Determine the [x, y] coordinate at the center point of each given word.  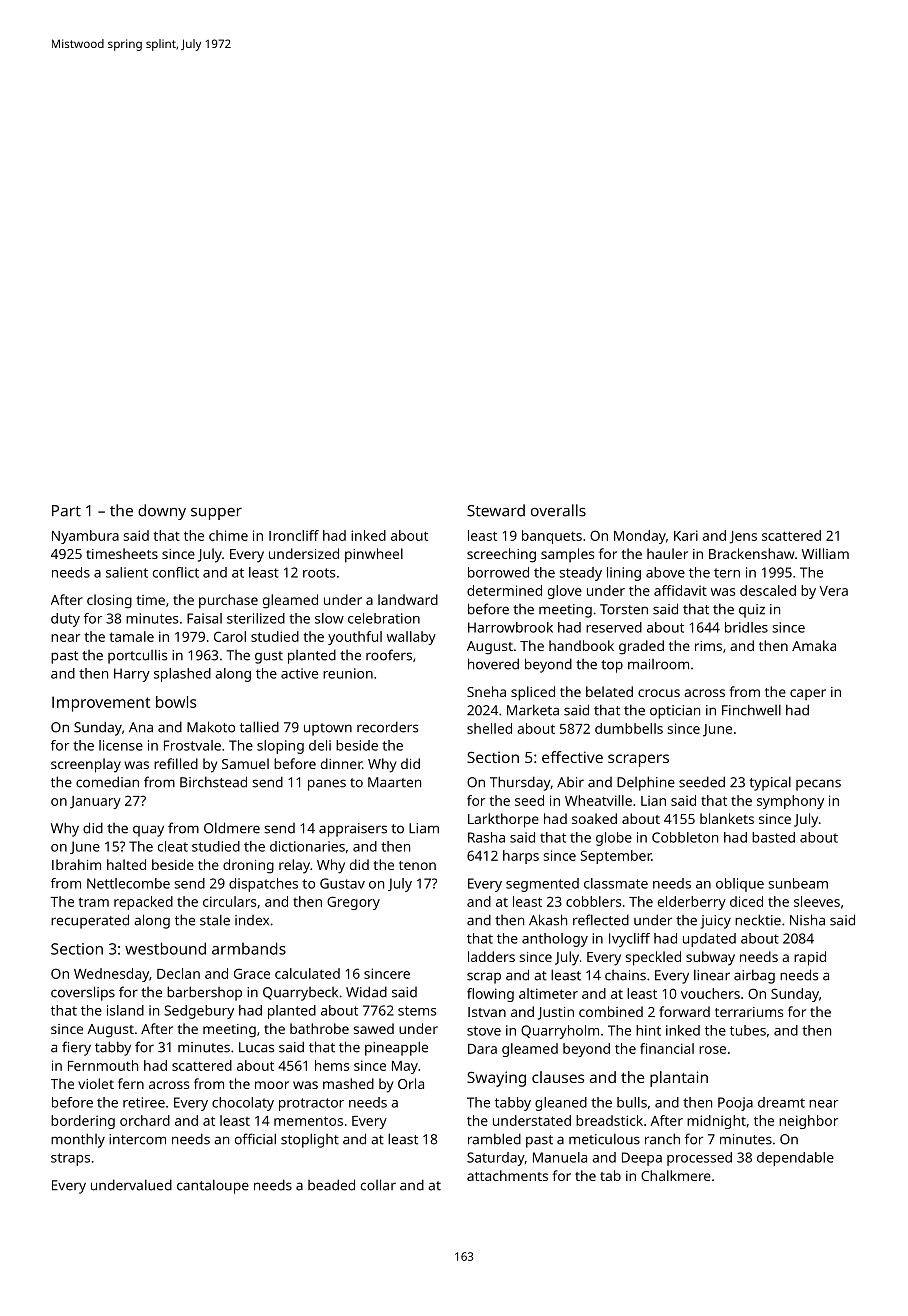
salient [127, 572]
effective [572, 757]
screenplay [86, 765]
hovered [493, 664]
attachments [507, 1175]
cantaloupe [213, 1186]
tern [727, 573]
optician [675, 712]
